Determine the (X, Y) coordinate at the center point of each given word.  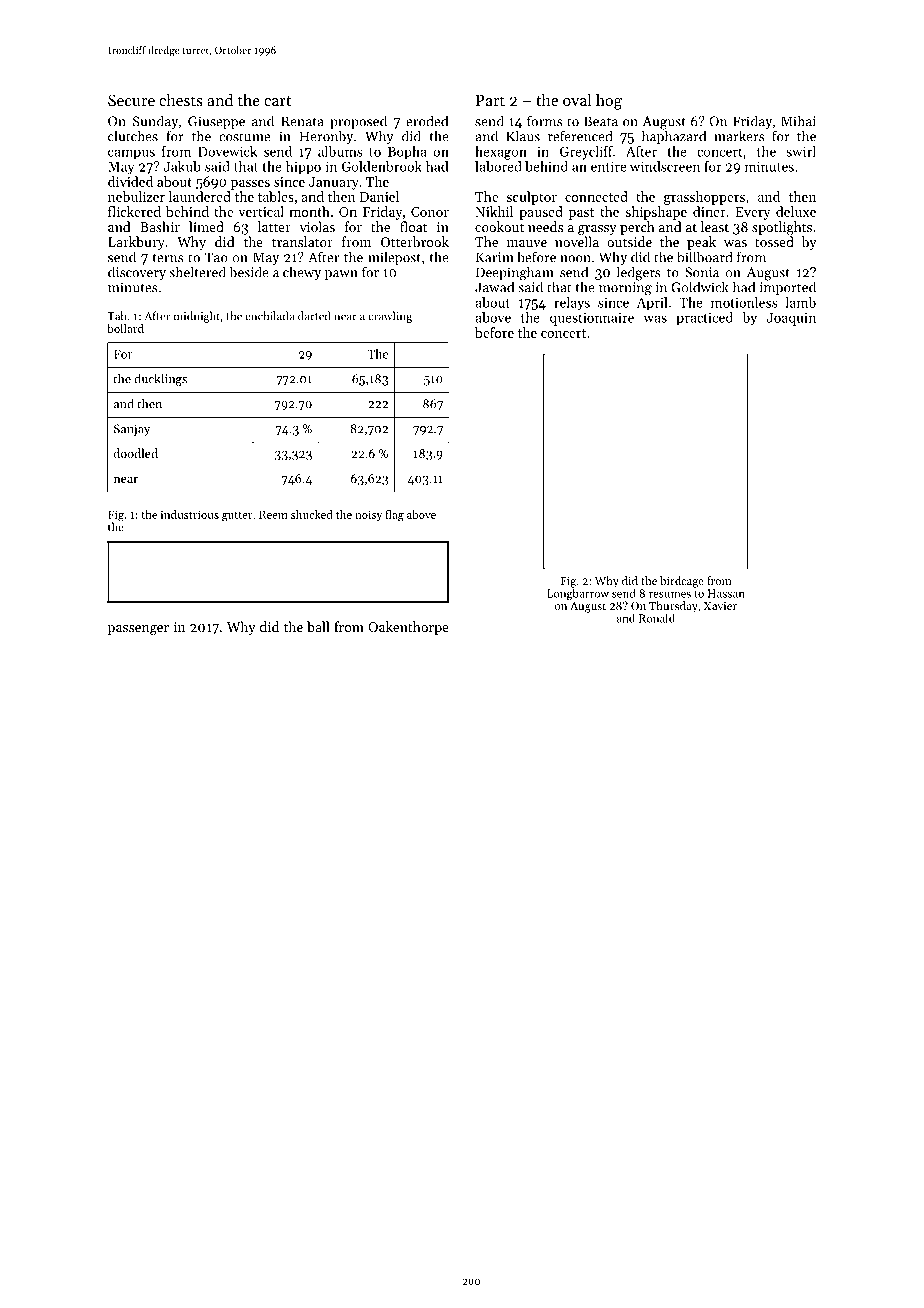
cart (277, 101)
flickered (134, 211)
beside (249, 272)
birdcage (682, 582)
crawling (390, 317)
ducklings (160, 379)
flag (394, 516)
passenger (138, 630)
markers (739, 136)
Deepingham (515, 273)
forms (545, 121)
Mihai (798, 121)
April (652, 303)
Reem (273, 514)
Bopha (407, 153)
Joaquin (791, 319)
